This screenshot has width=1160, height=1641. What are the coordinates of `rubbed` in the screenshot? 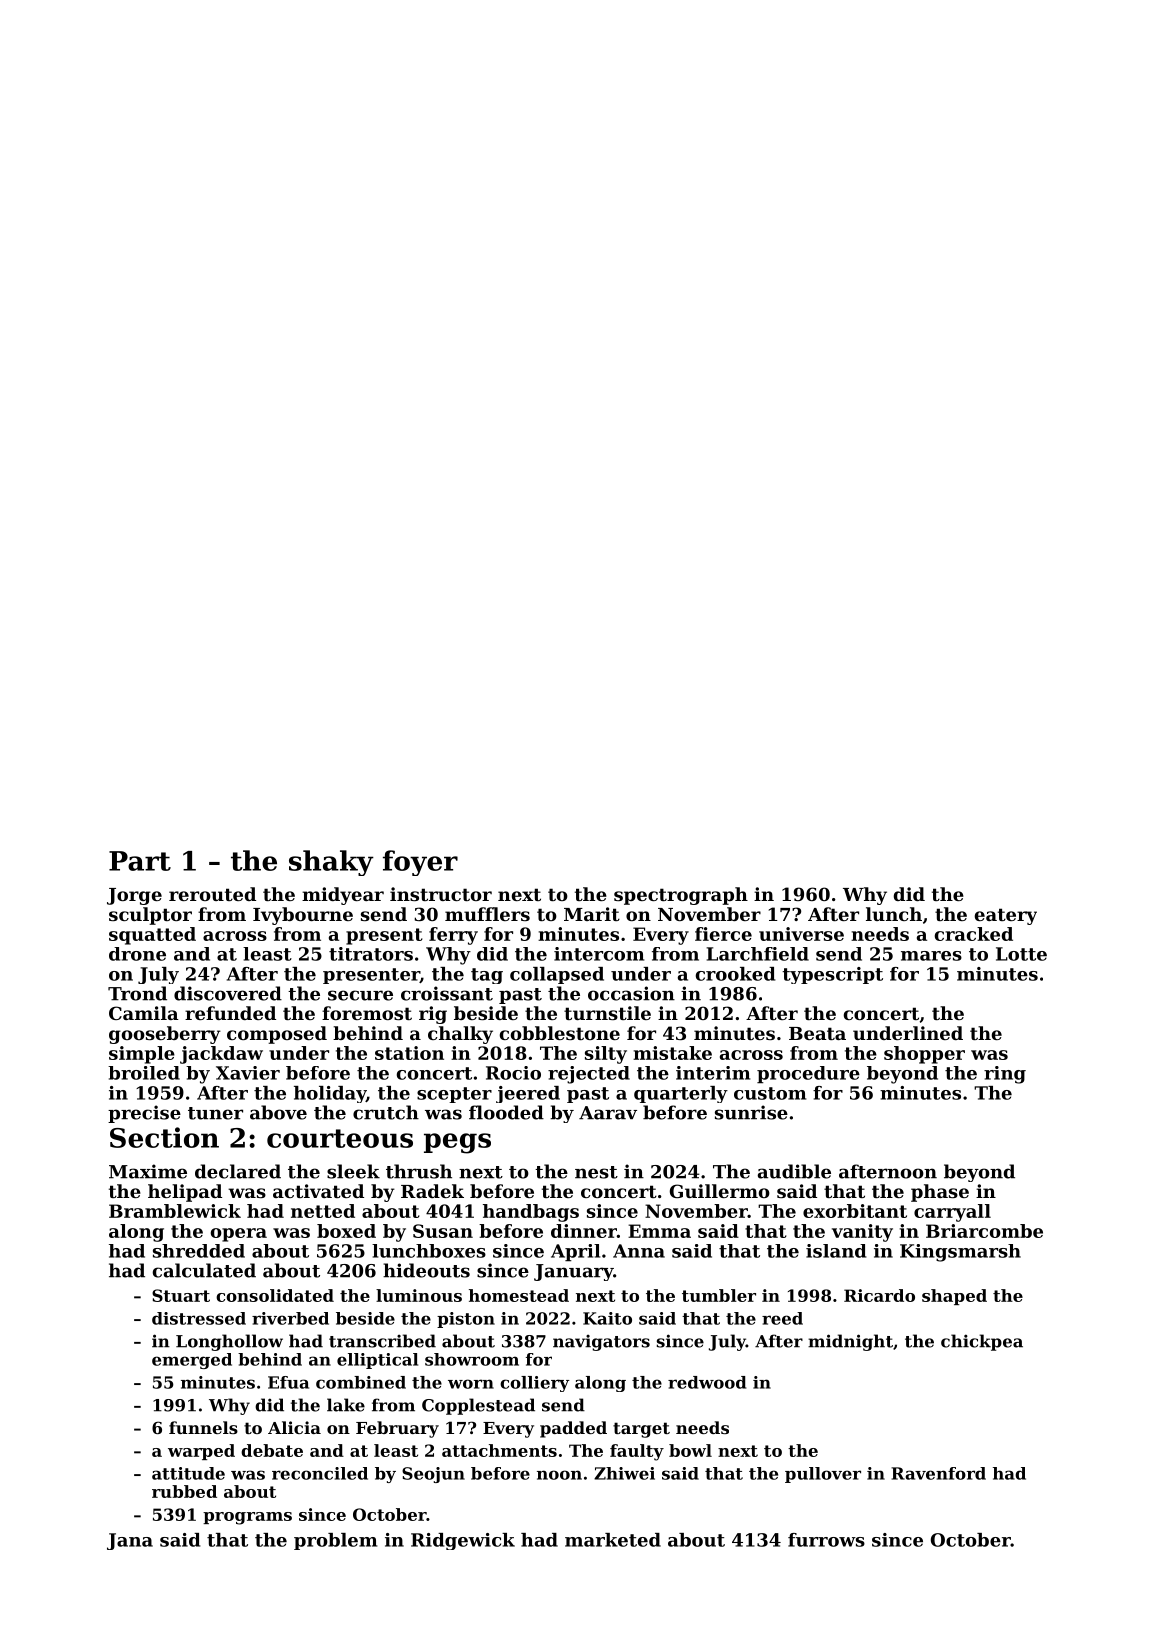 It's located at (184, 1491).
